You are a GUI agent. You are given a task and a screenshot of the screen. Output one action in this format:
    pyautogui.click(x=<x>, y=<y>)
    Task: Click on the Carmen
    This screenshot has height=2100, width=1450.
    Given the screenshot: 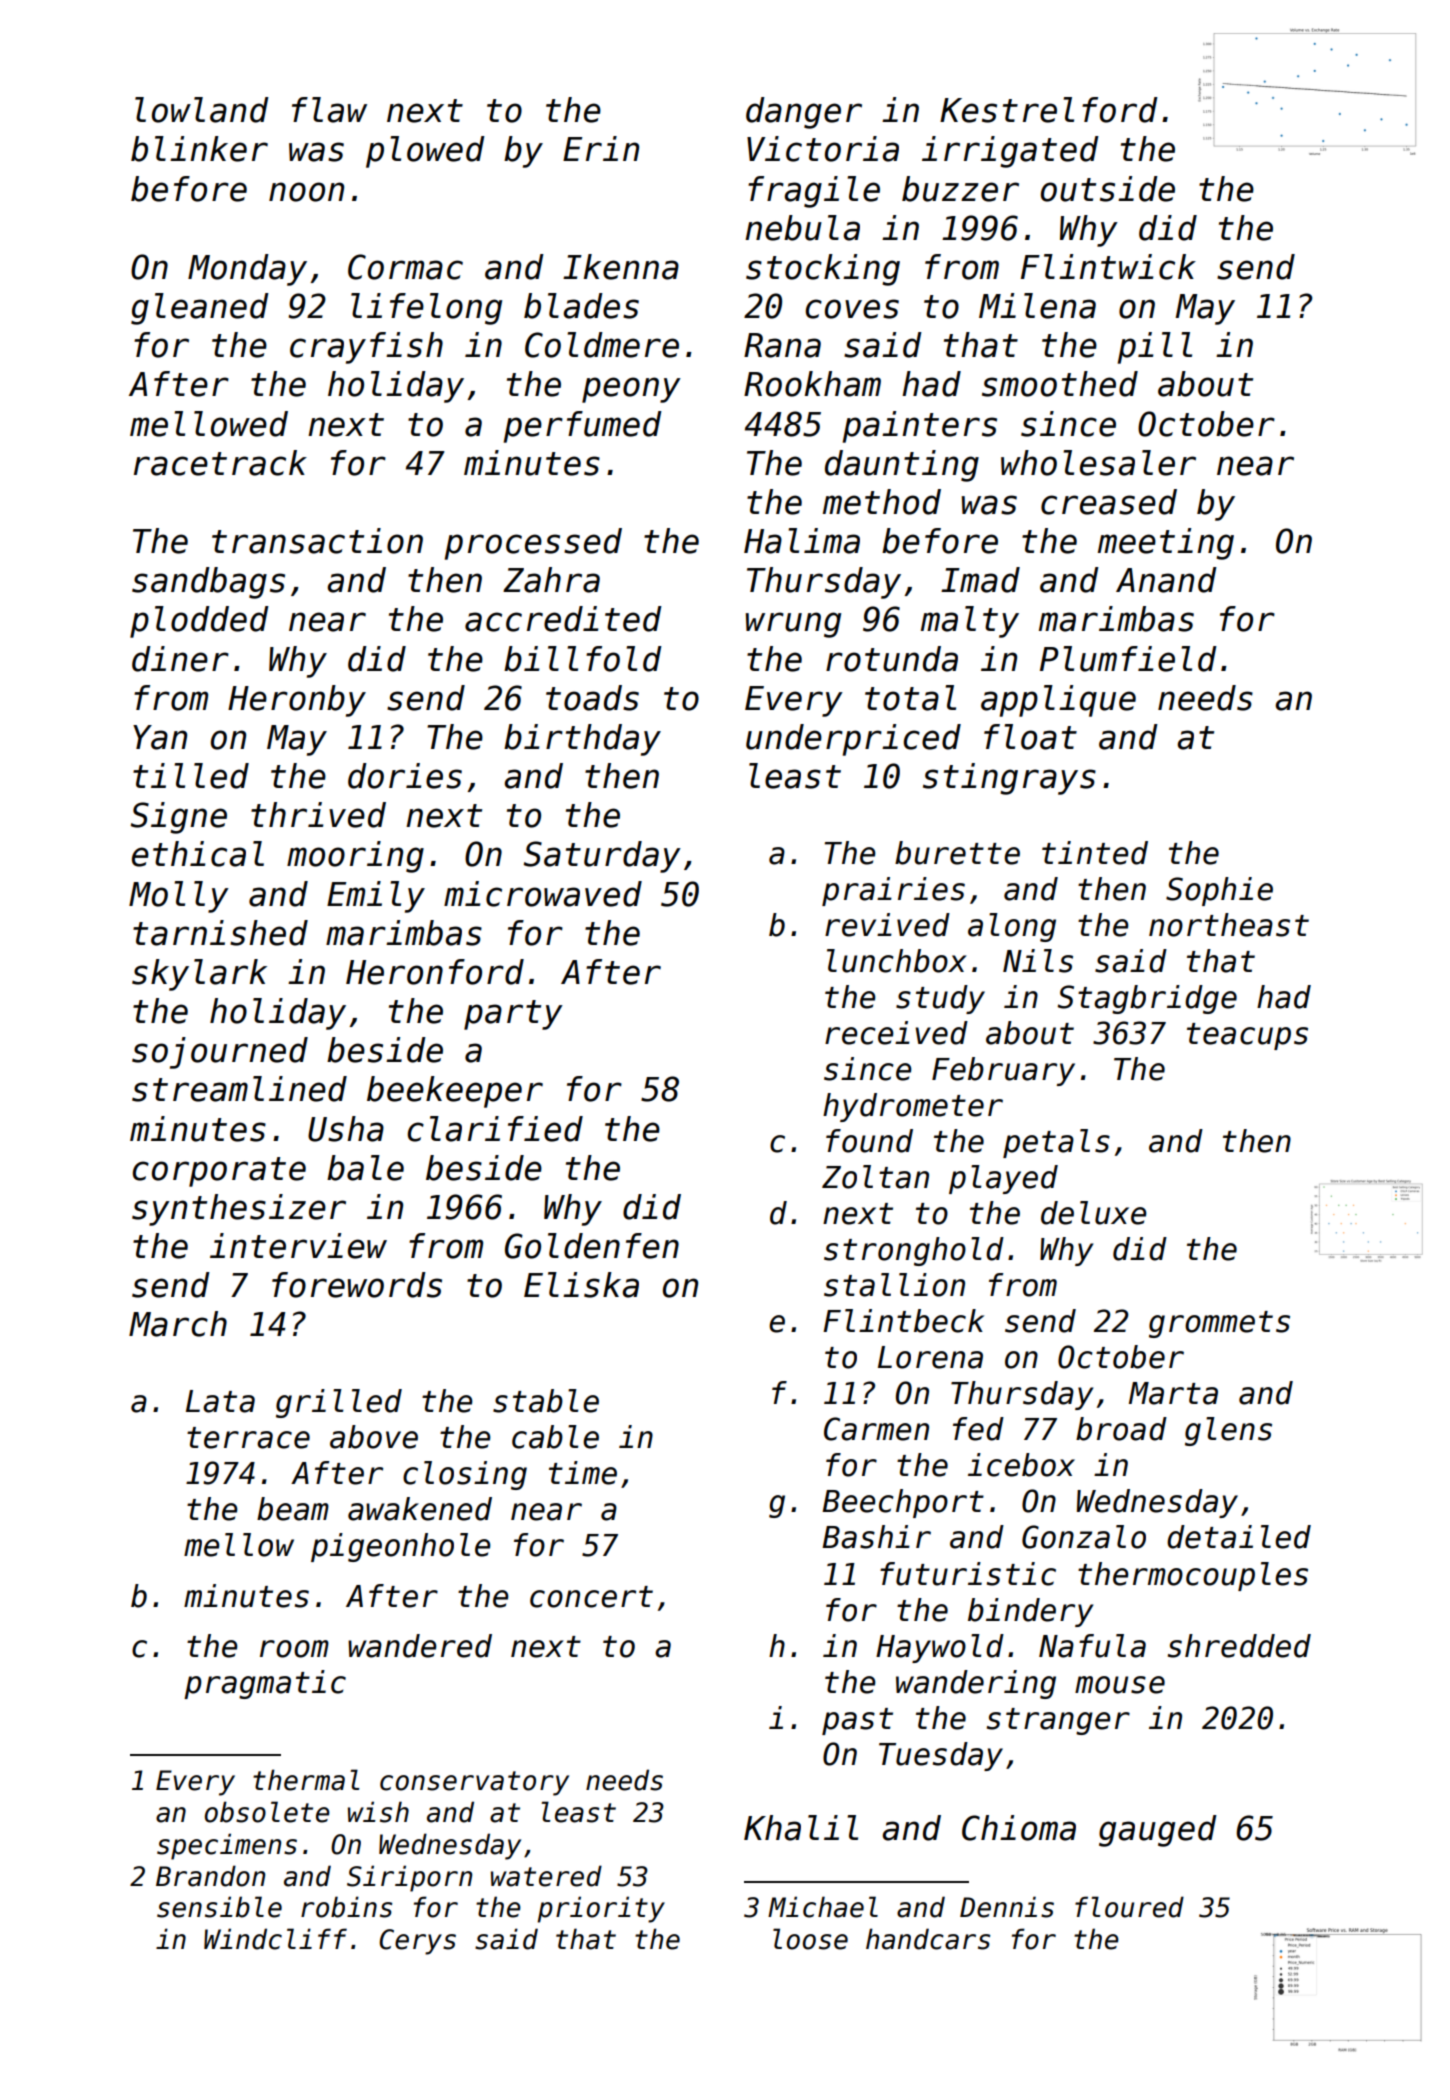 What is the action you would take?
    pyautogui.click(x=876, y=1429)
